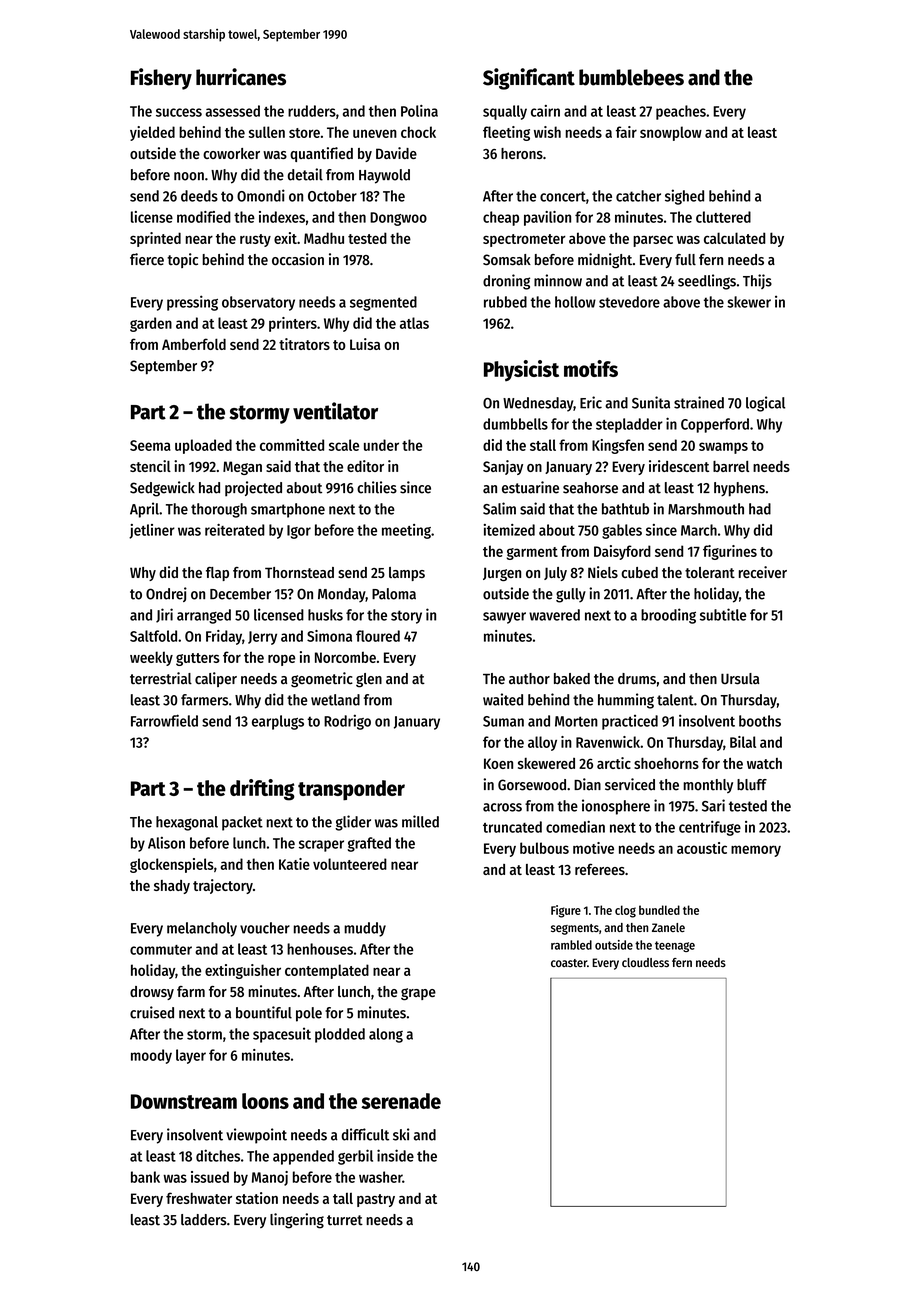 The height and width of the image is (1314, 924). What do you see at coordinates (502, 574) in the image?
I see `Jurgen` at bounding box center [502, 574].
